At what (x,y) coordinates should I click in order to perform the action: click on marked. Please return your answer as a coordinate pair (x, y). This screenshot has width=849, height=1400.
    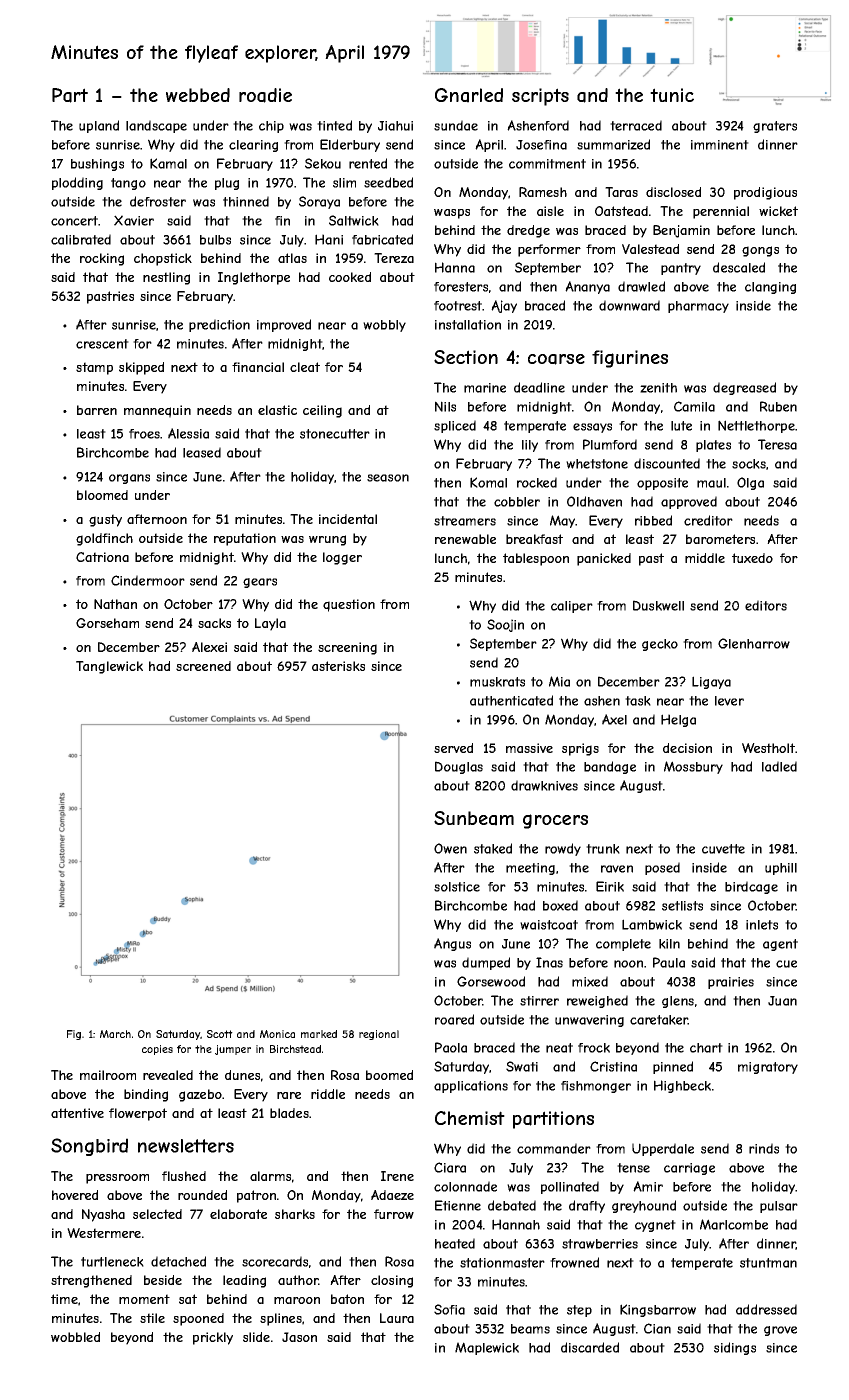
    Looking at the image, I should click on (319, 1034).
